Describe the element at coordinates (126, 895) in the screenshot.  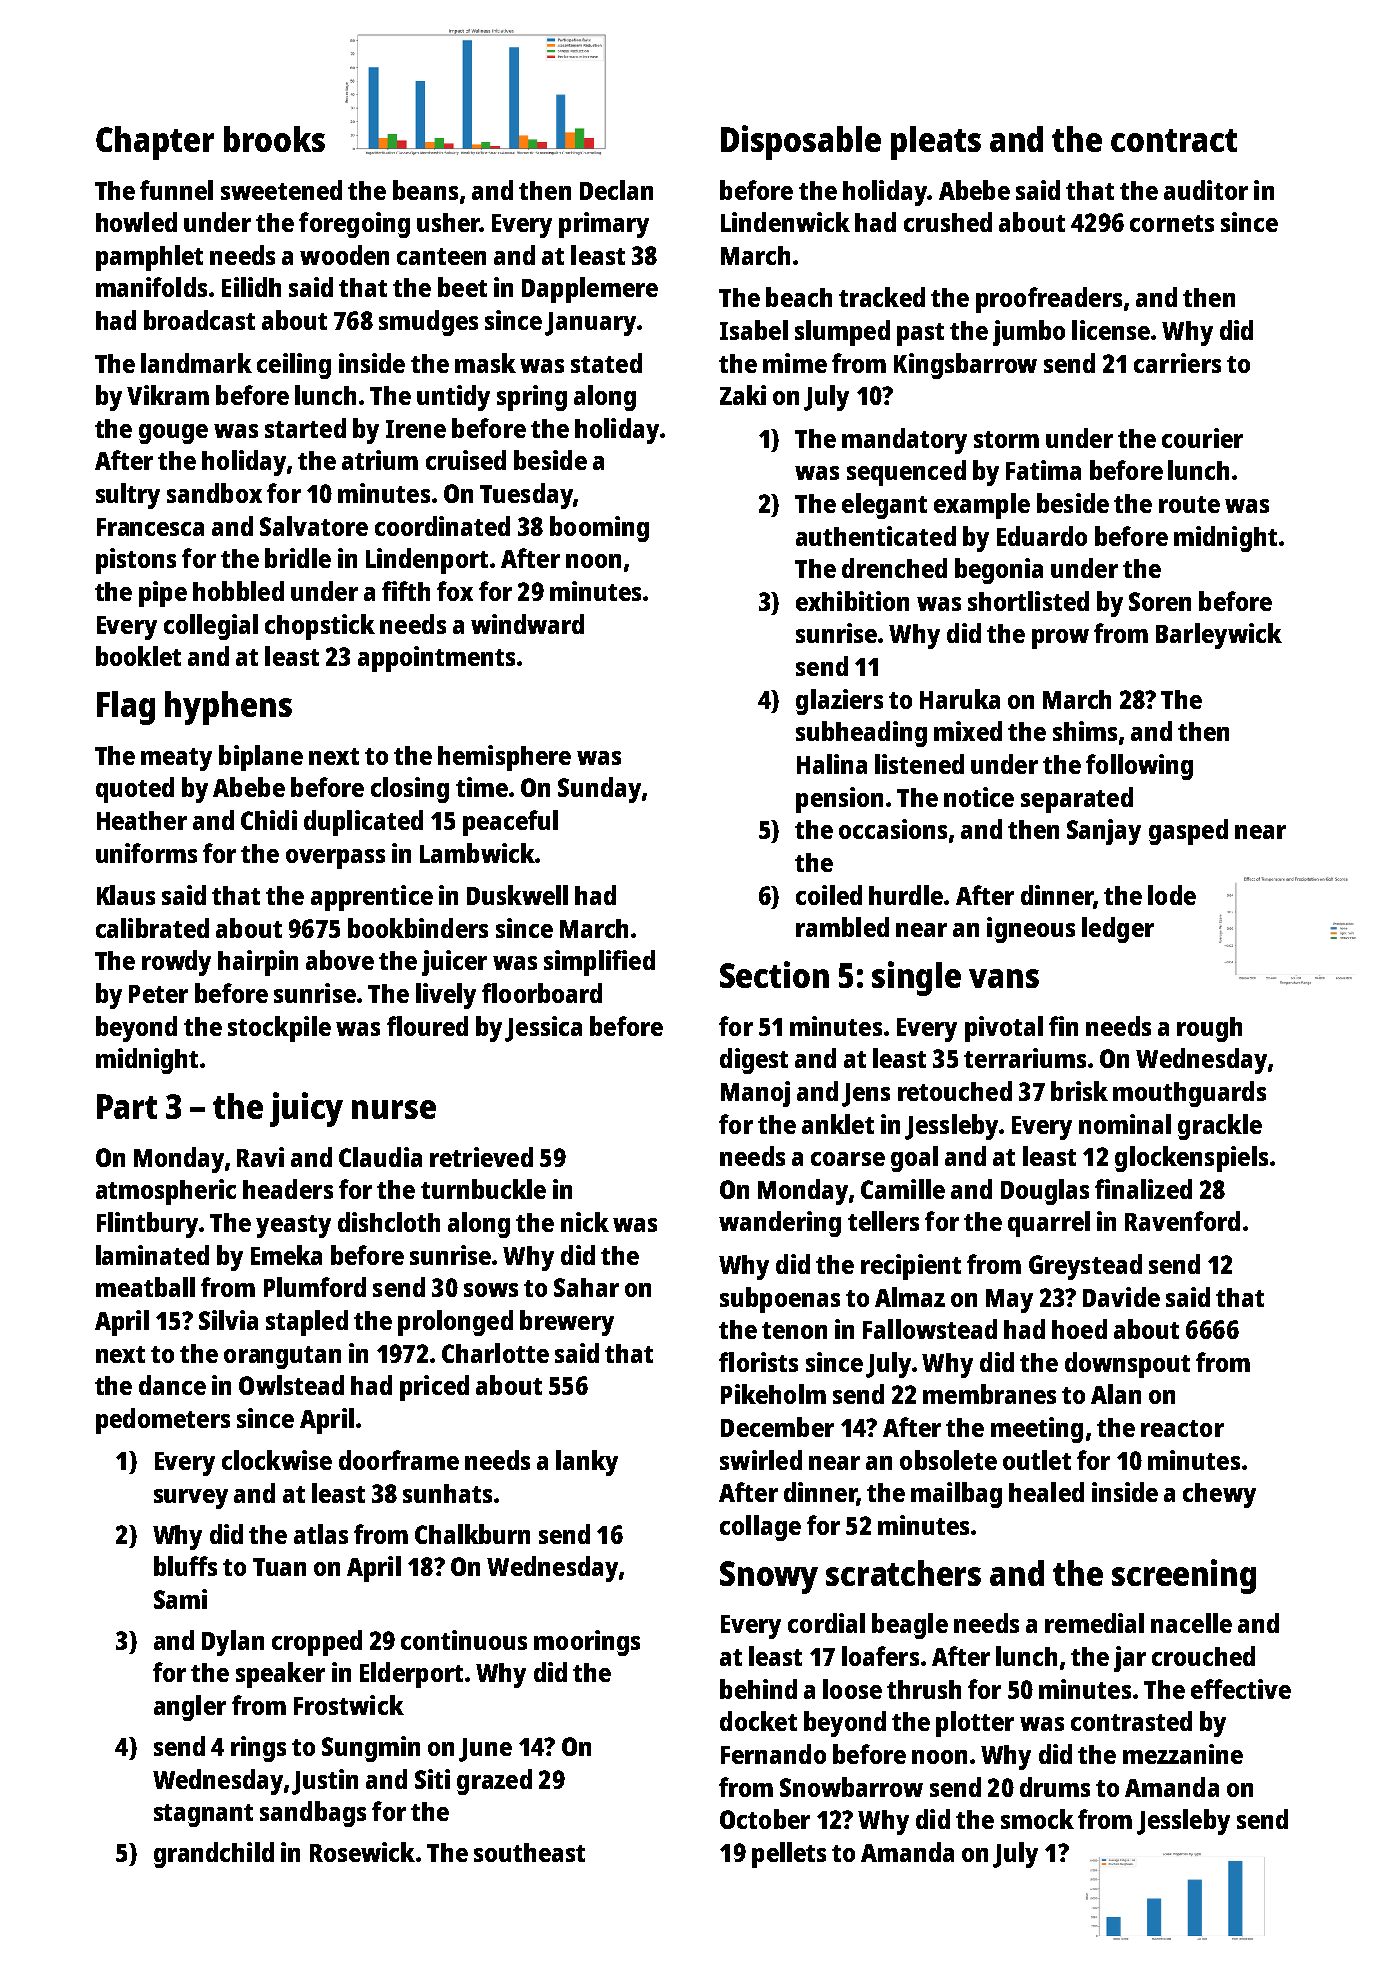
I see `Klaus` at that location.
